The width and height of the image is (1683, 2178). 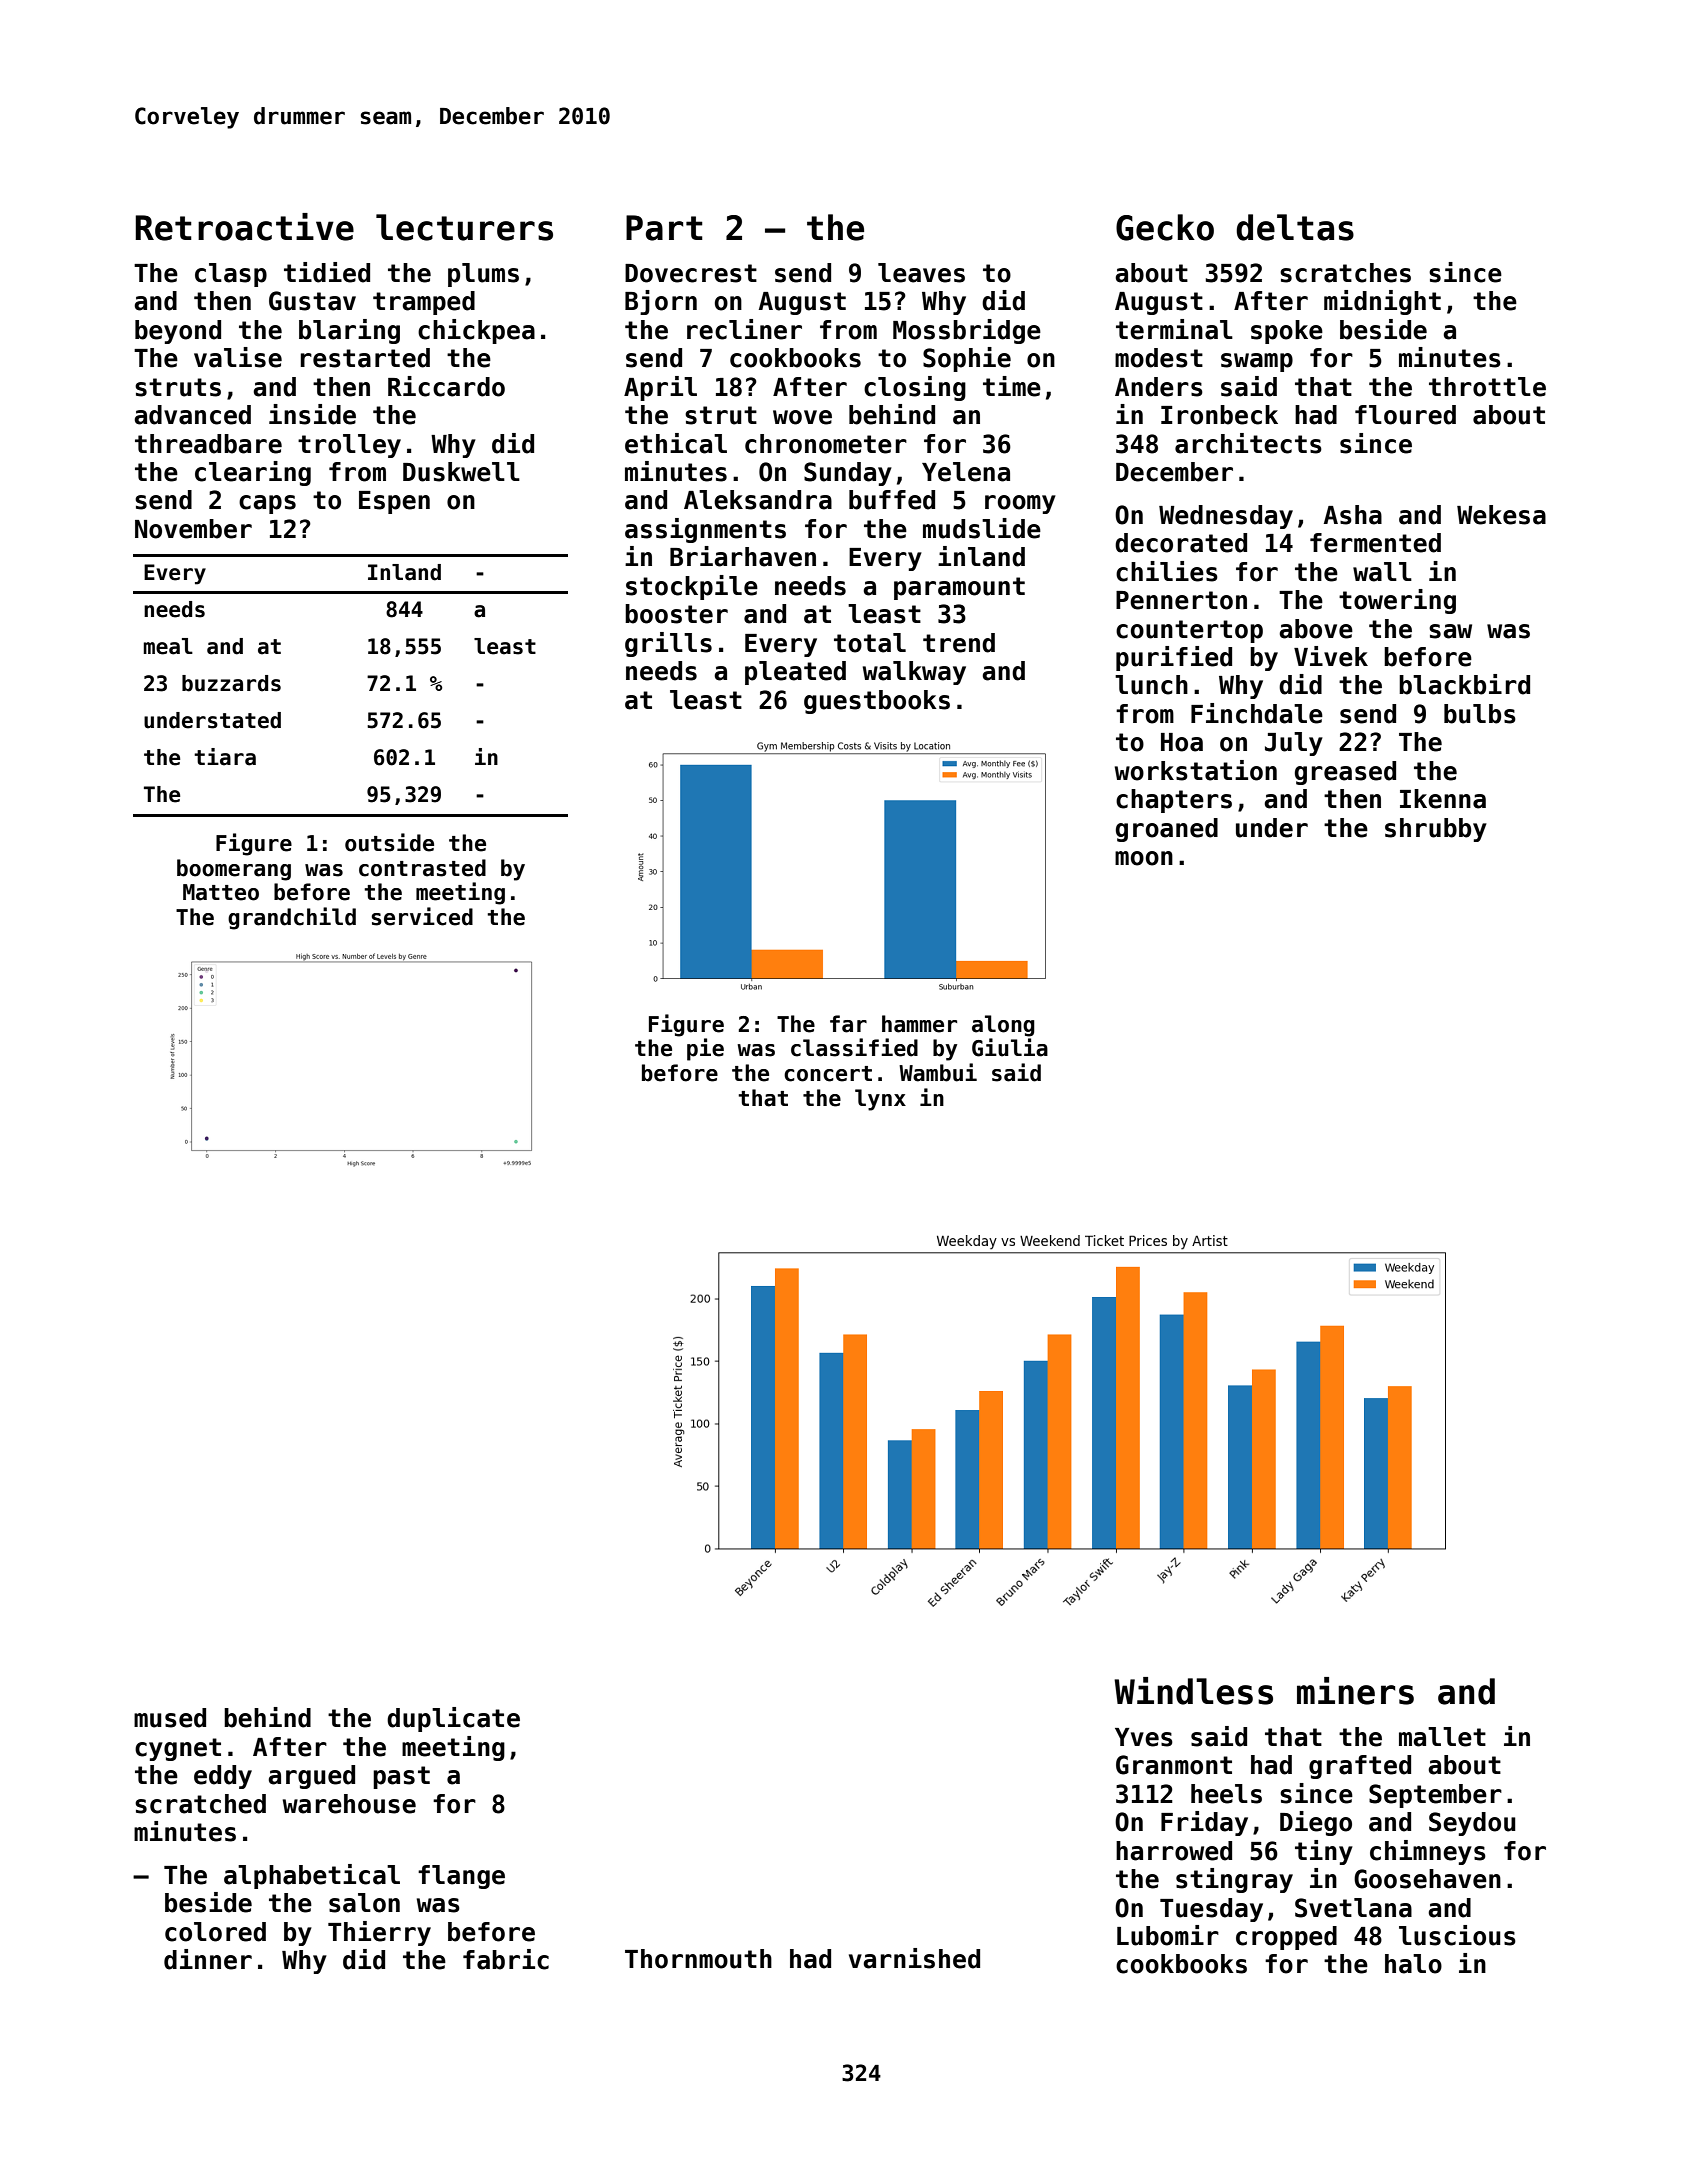 What do you see at coordinates (170, 1718) in the image?
I see `mused` at bounding box center [170, 1718].
